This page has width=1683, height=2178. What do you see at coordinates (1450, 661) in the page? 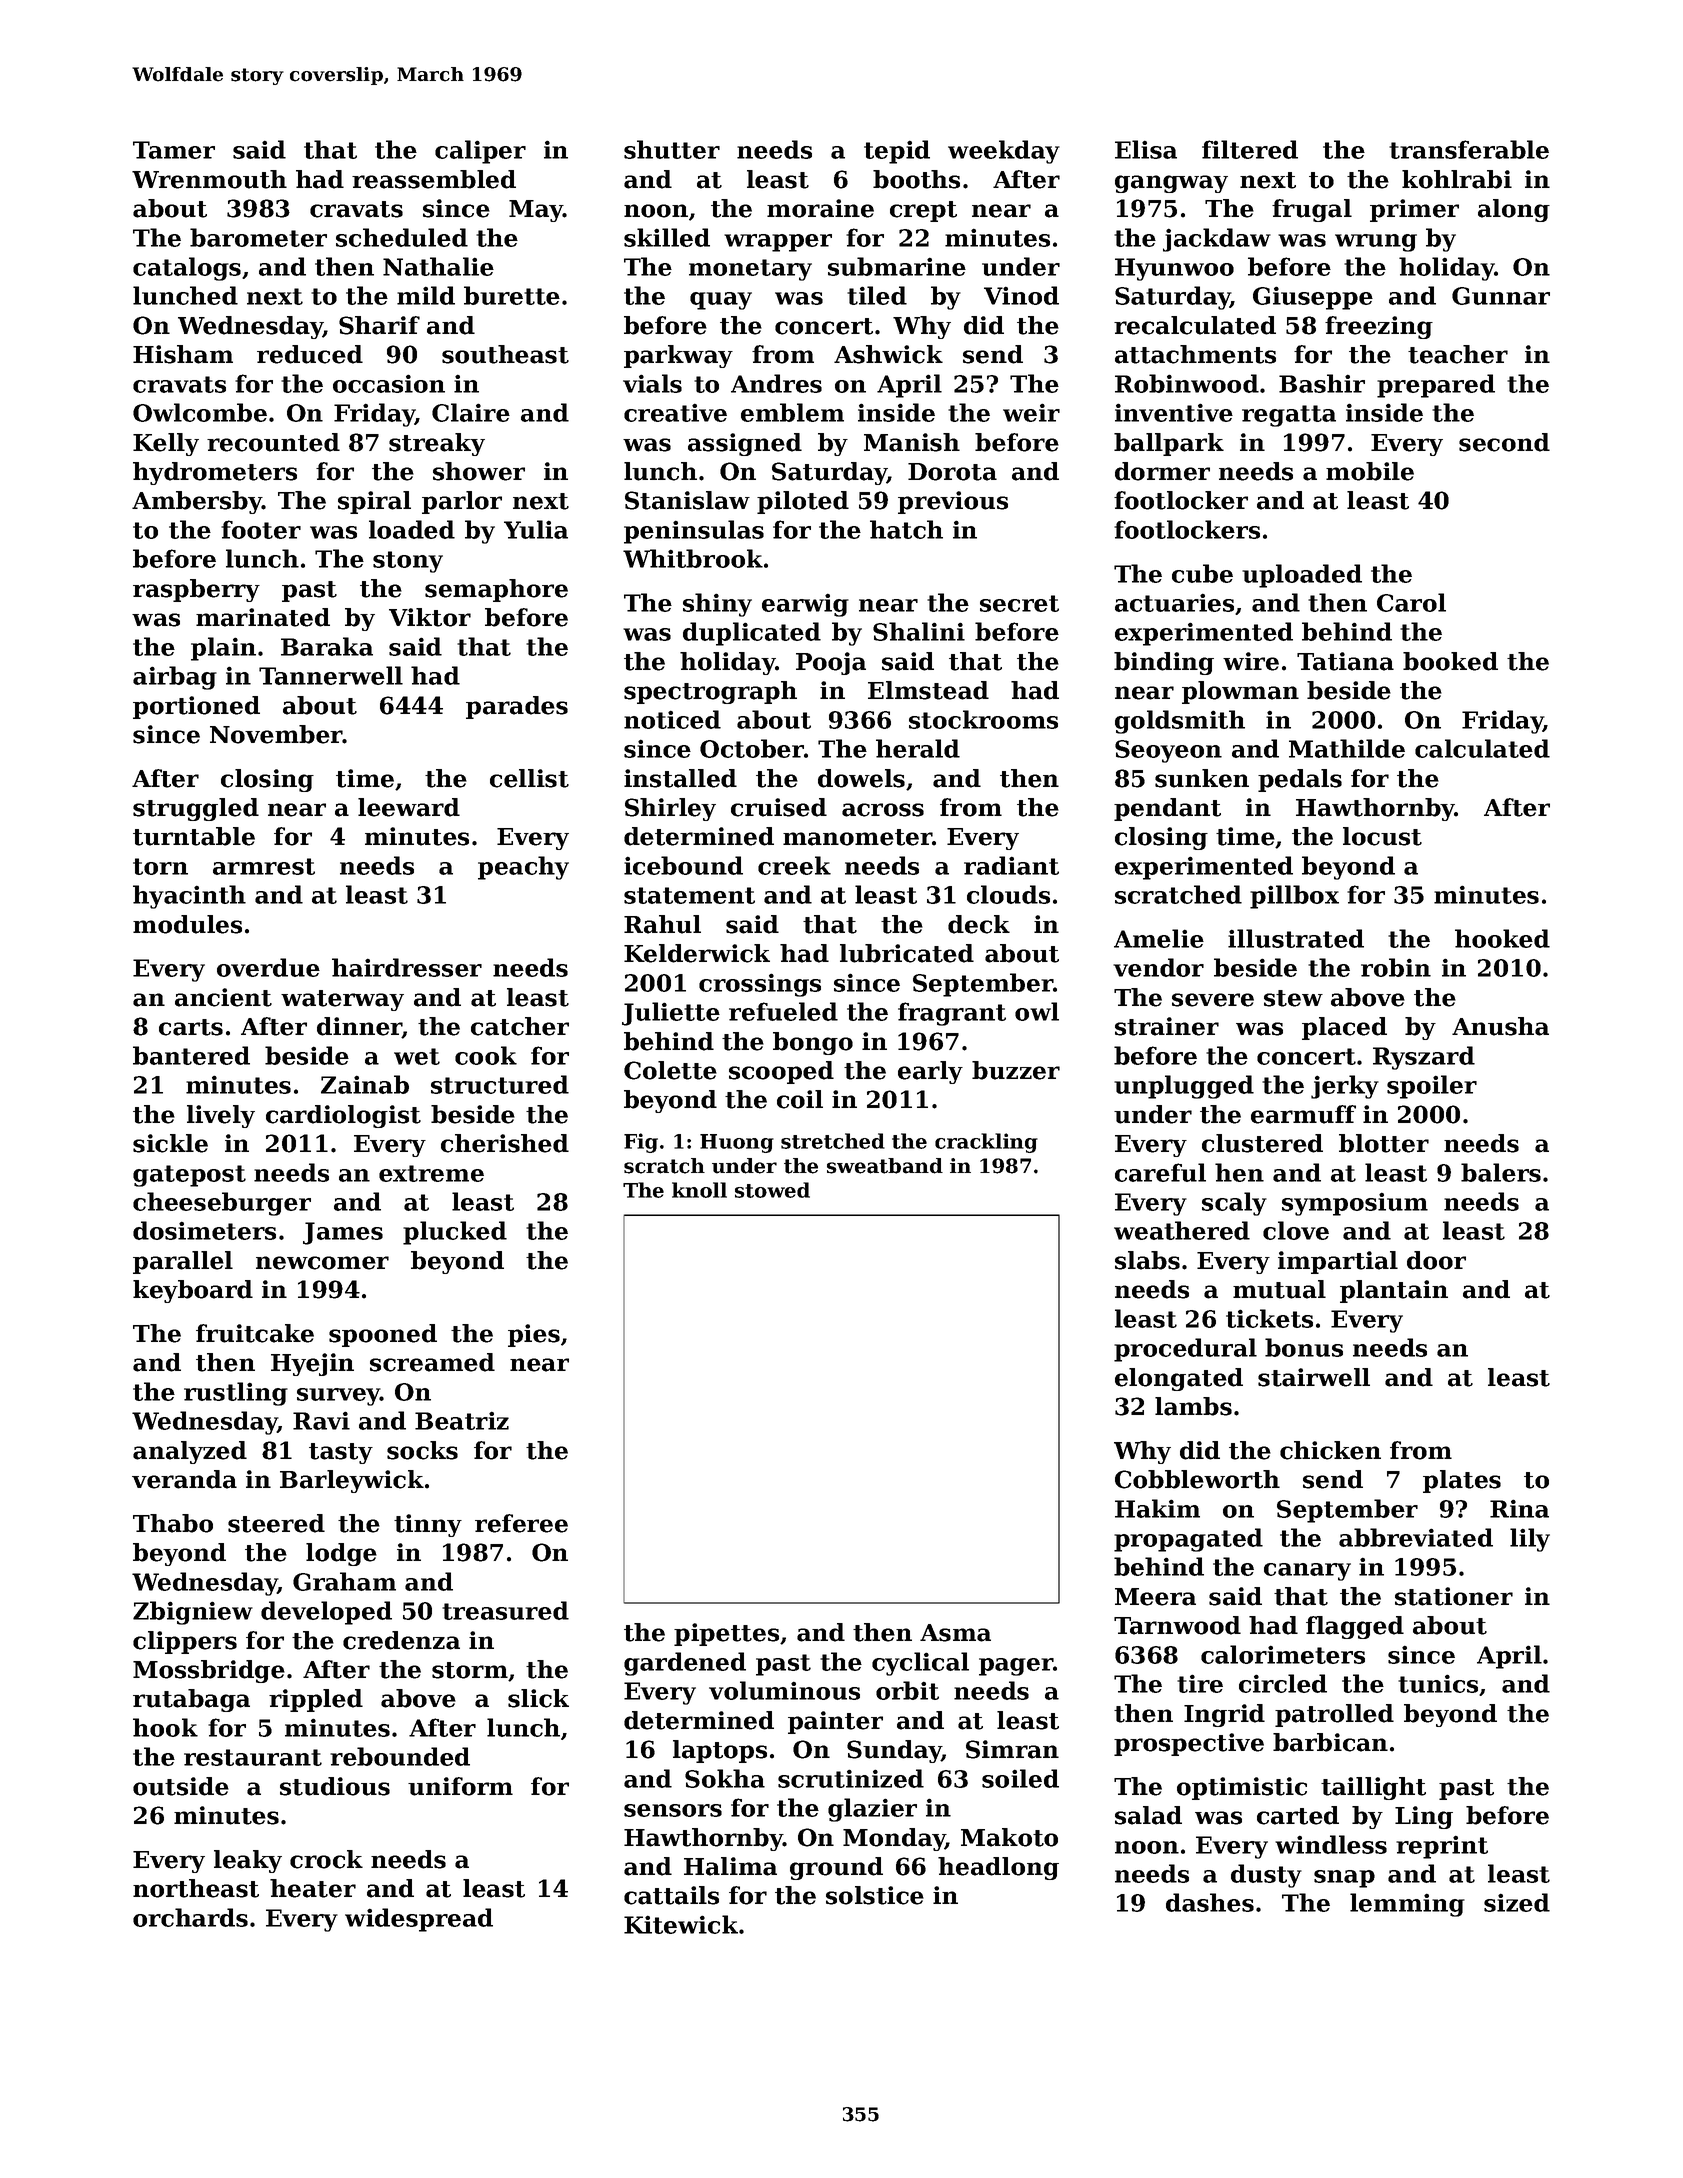
I see `booked` at bounding box center [1450, 661].
